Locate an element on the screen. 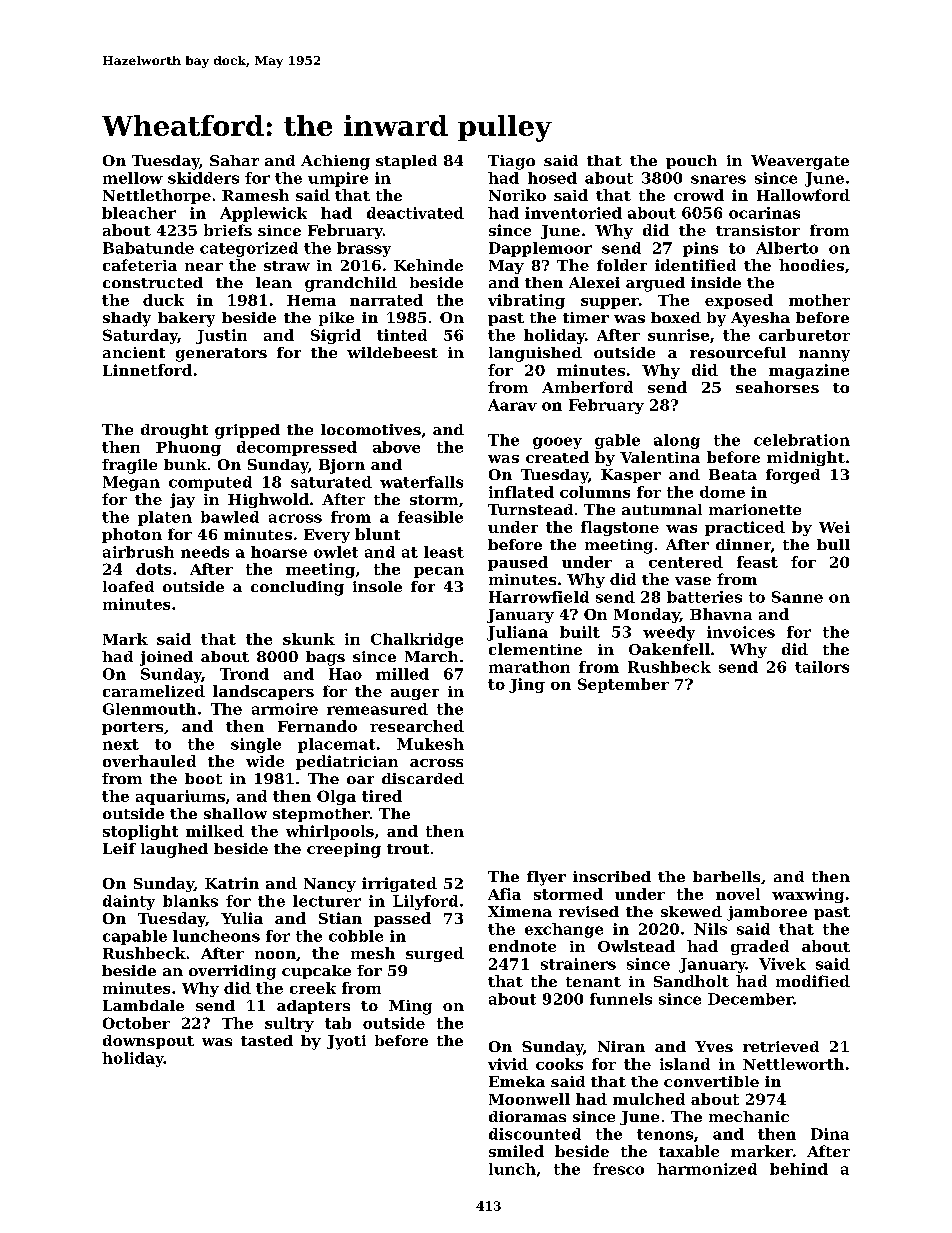 The image size is (952, 1233). wildebeest is located at coordinates (392, 352).
